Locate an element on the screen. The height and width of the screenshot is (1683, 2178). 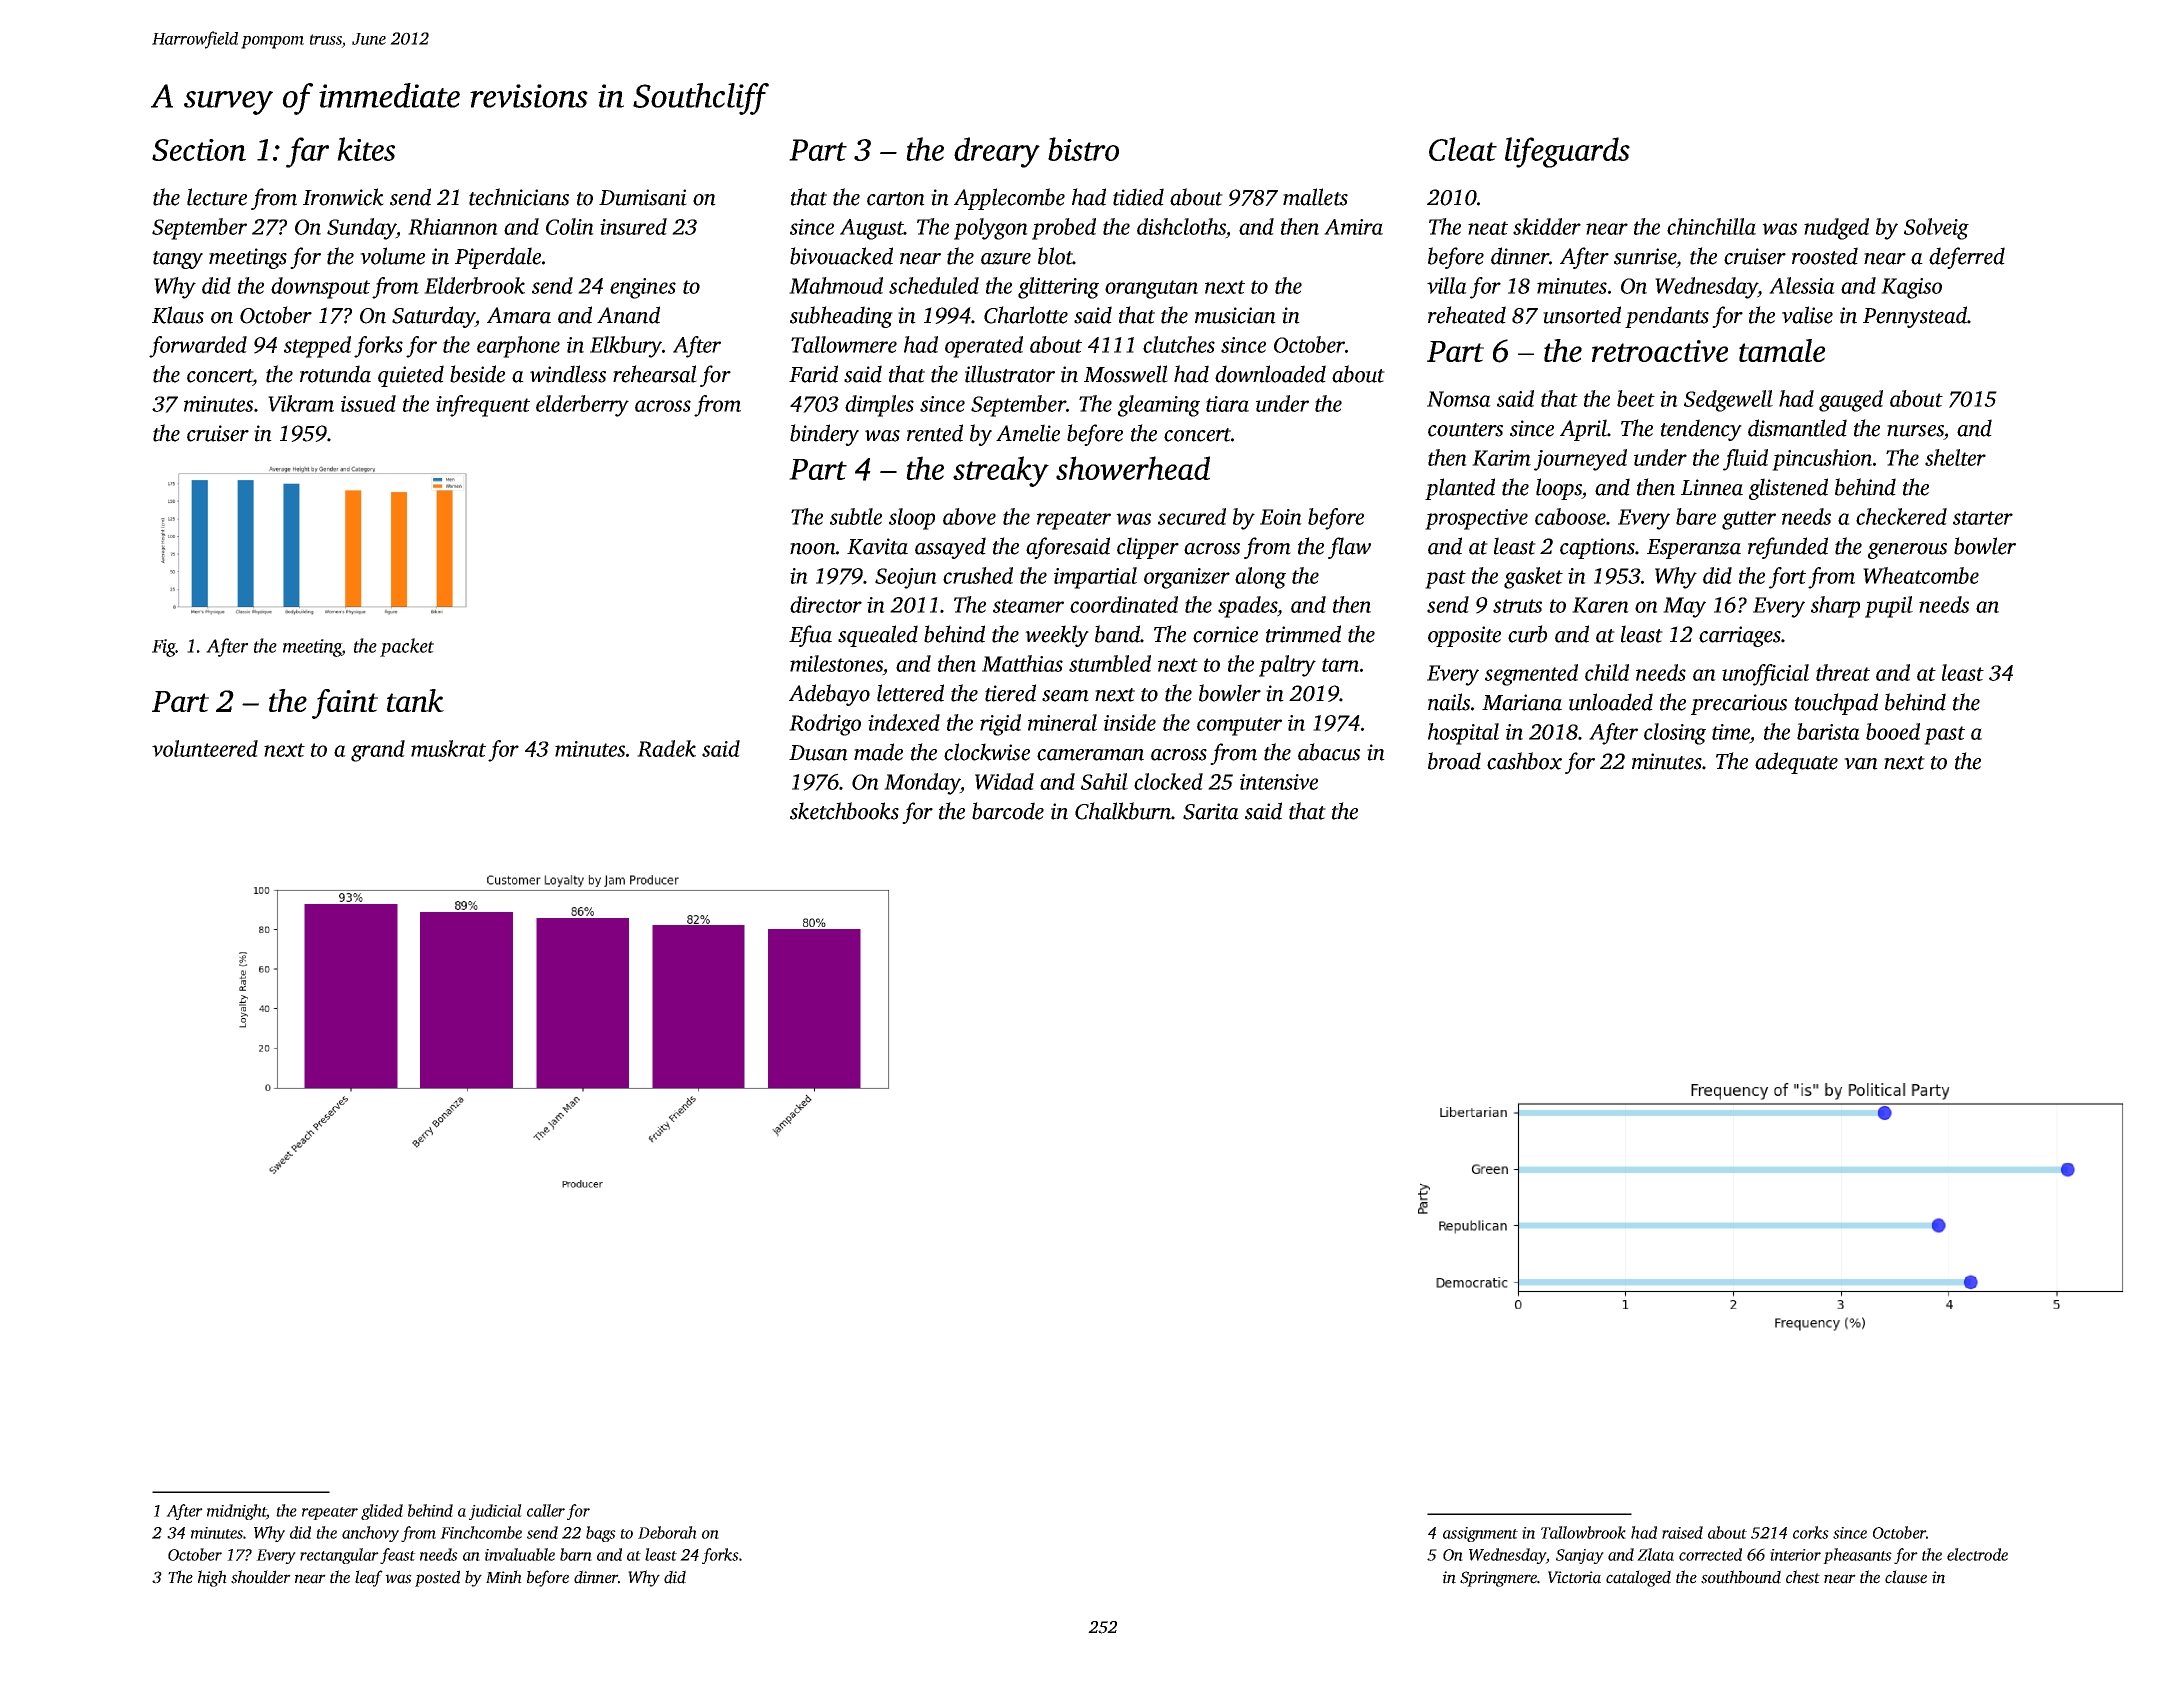
Section is located at coordinates (199, 150).
